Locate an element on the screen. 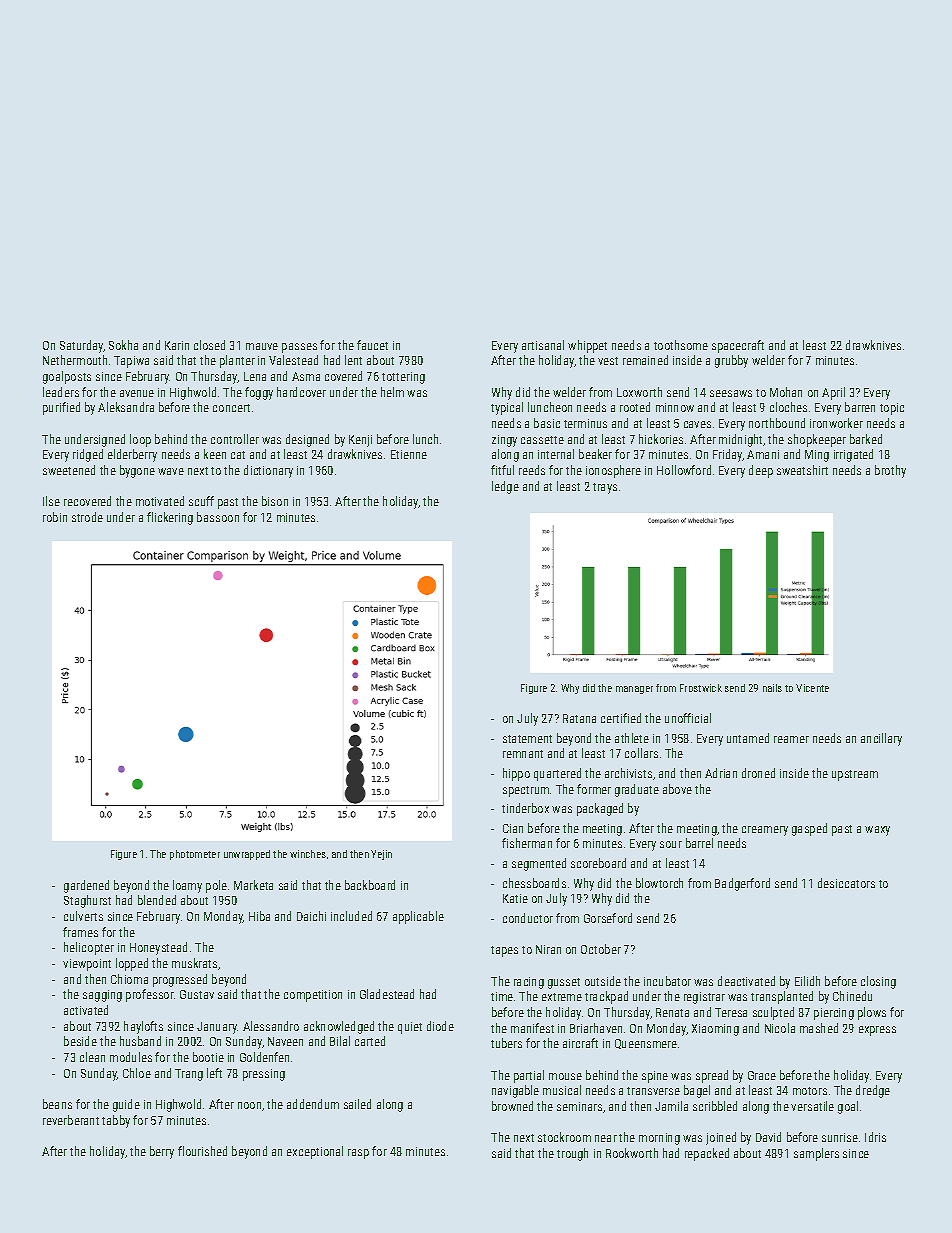 This screenshot has width=952, height=1233. sagging is located at coordinates (102, 996).
